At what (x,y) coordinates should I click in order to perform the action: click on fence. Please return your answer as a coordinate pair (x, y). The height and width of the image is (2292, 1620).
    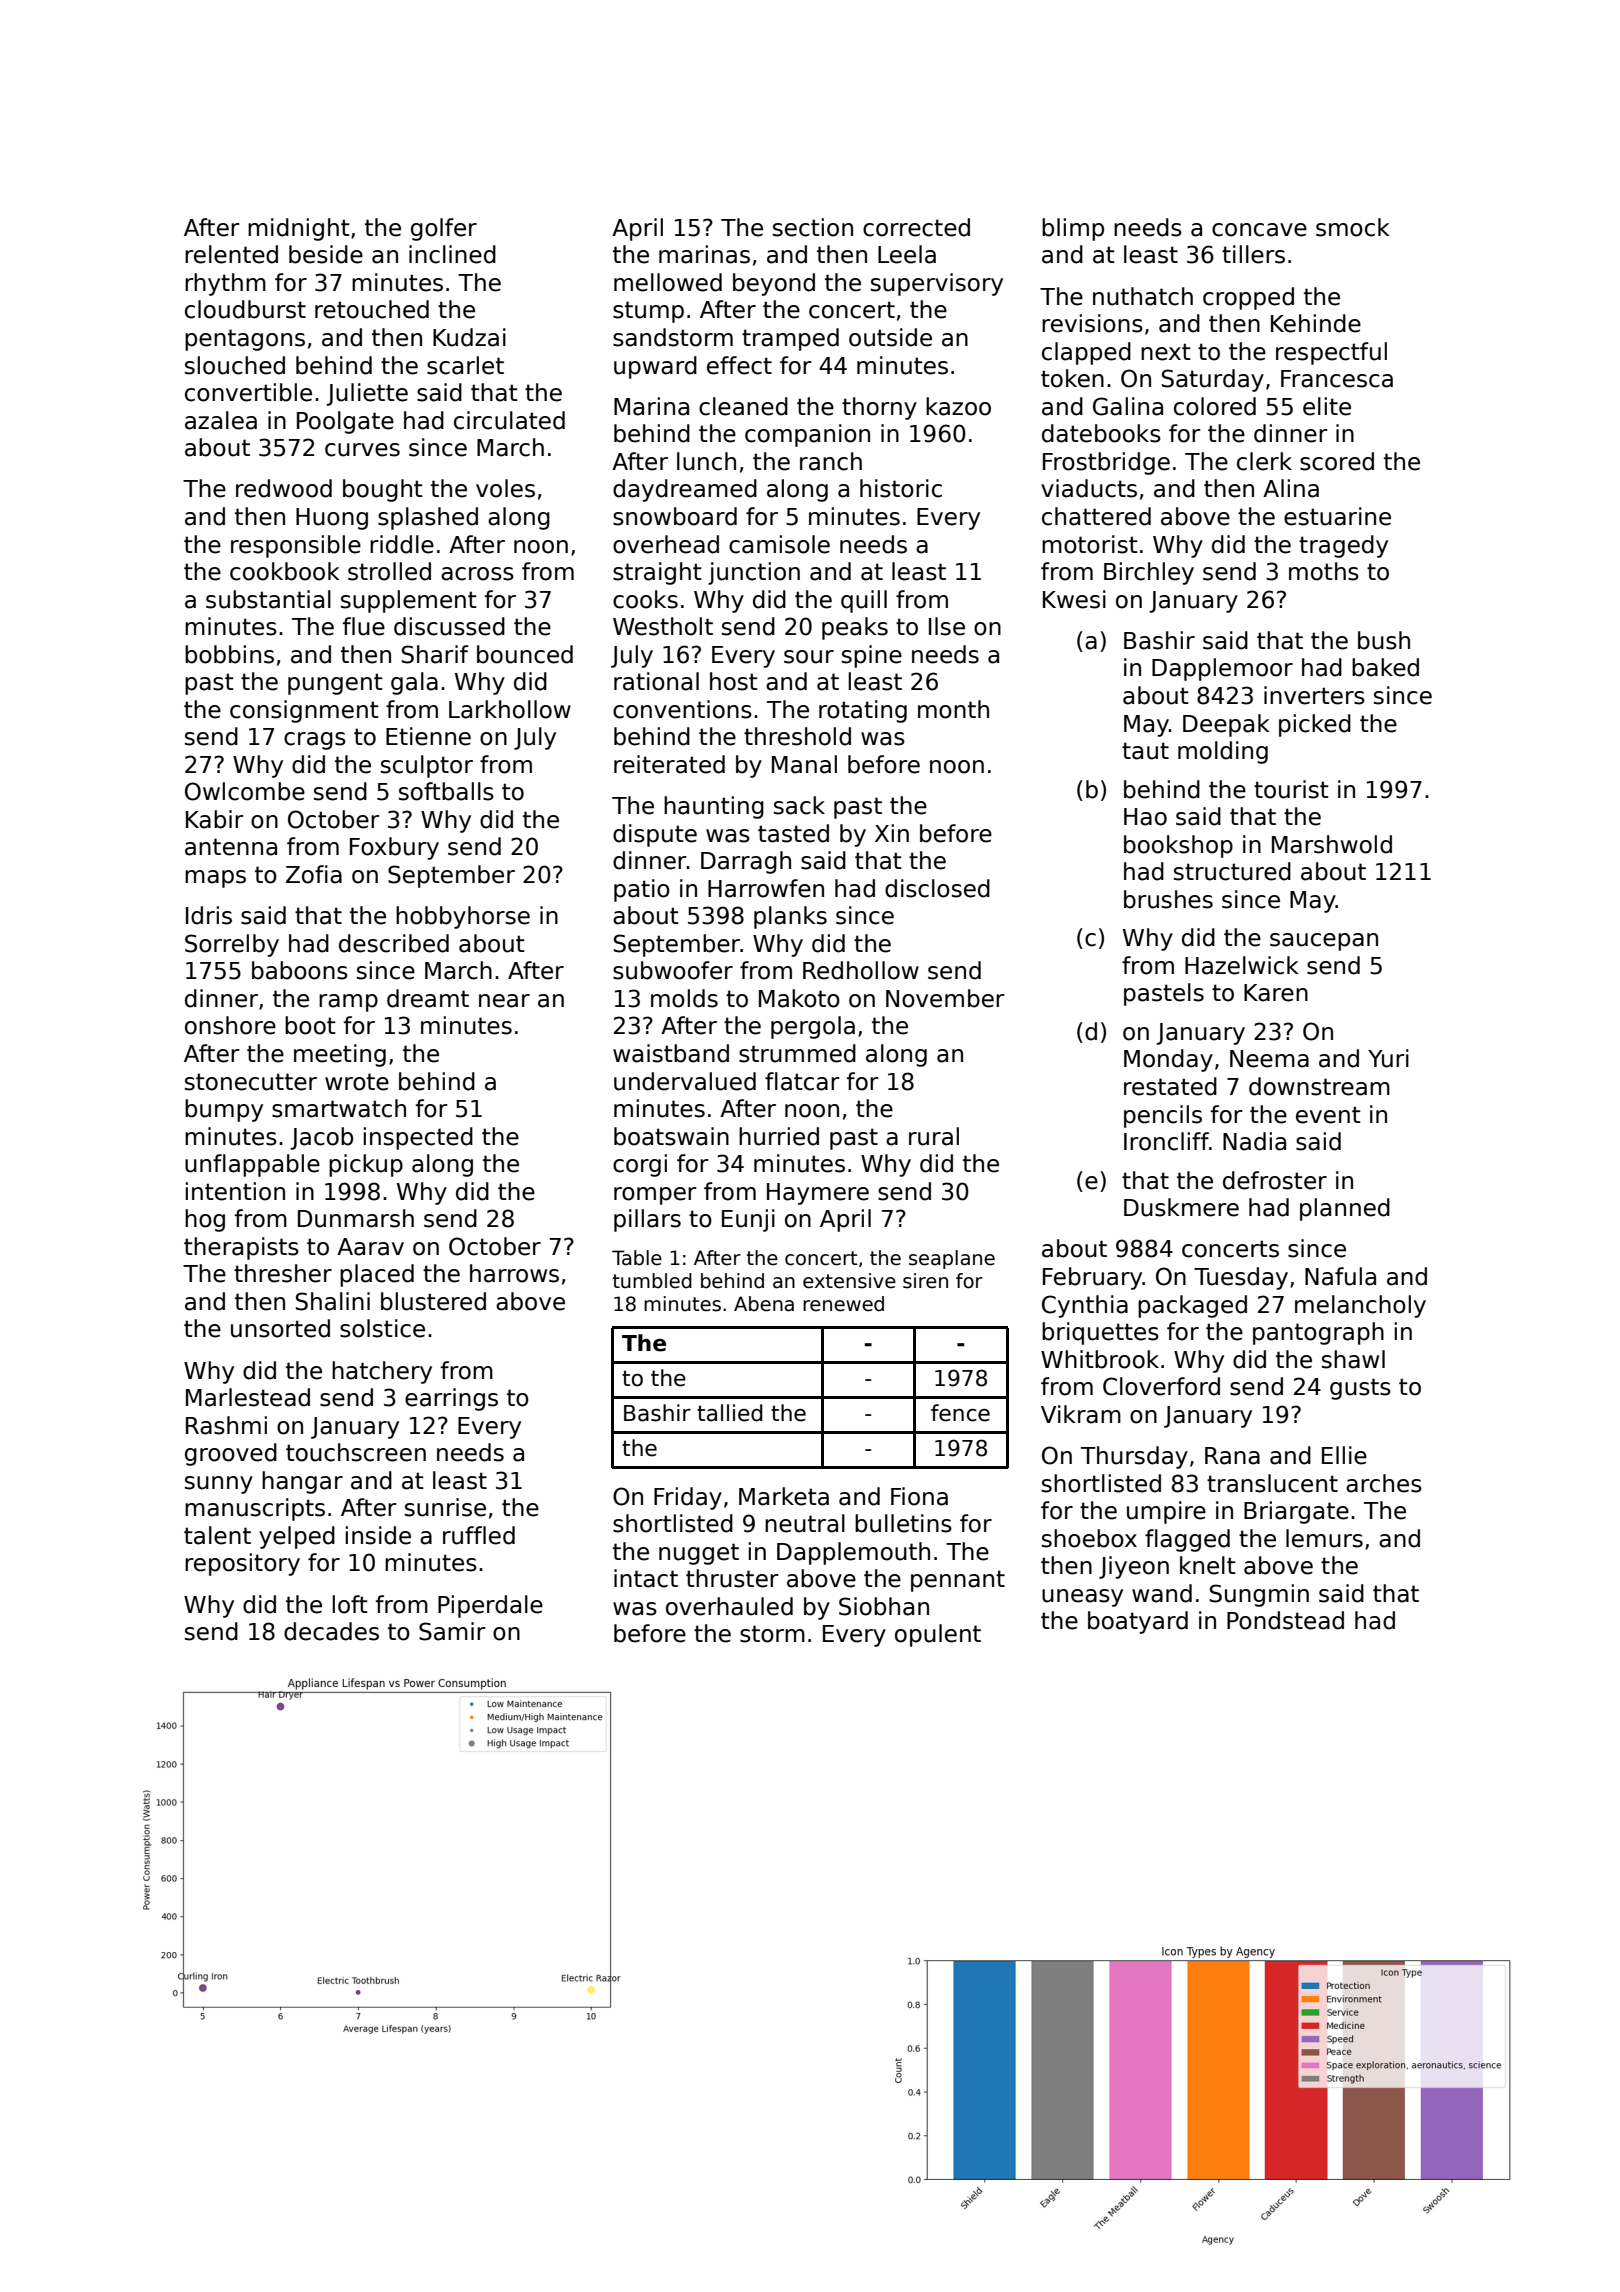
    Looking at the image, I should click on (960, 1413).
